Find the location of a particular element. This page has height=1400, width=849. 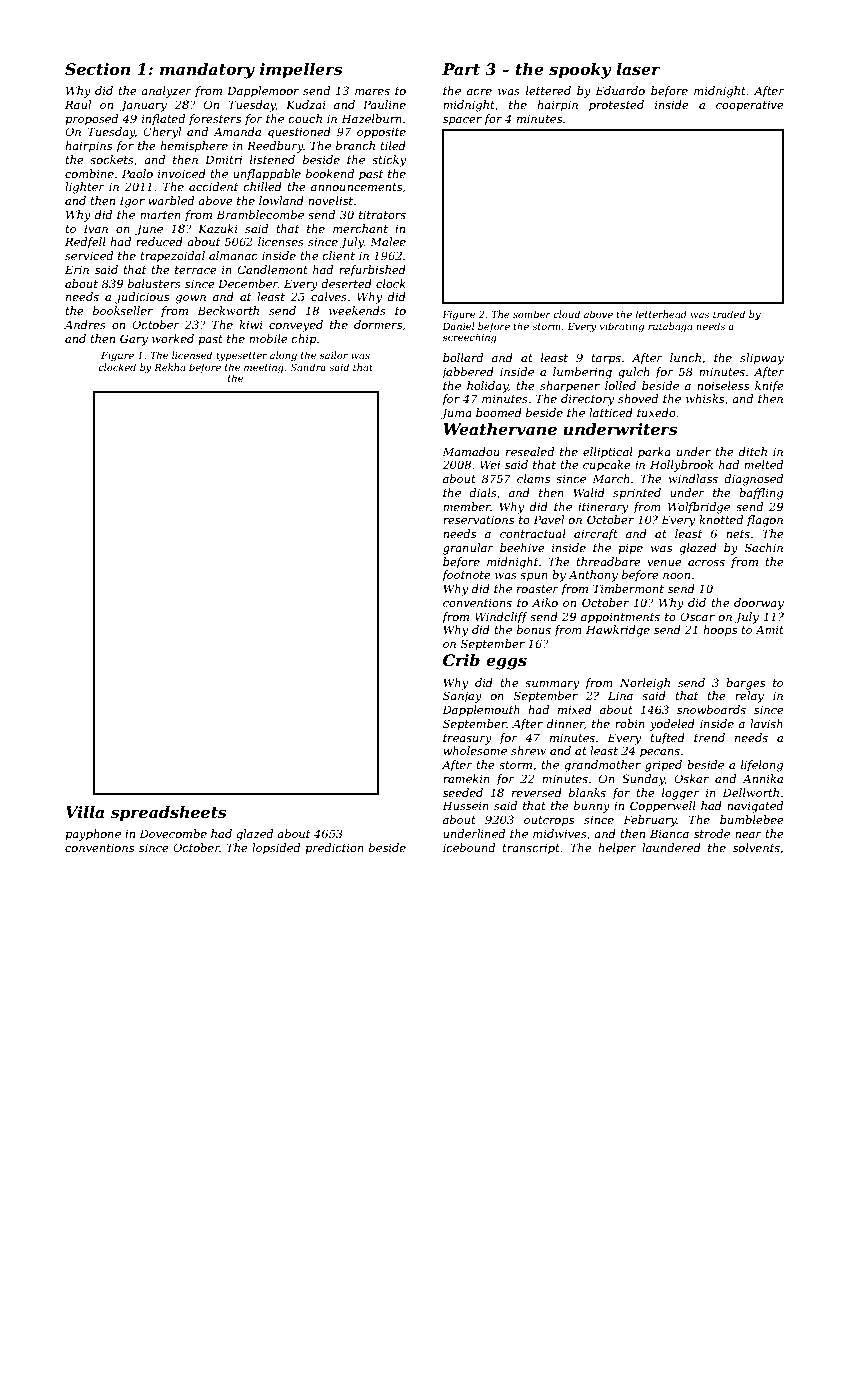

venue is located at coordinates (664, 563).
